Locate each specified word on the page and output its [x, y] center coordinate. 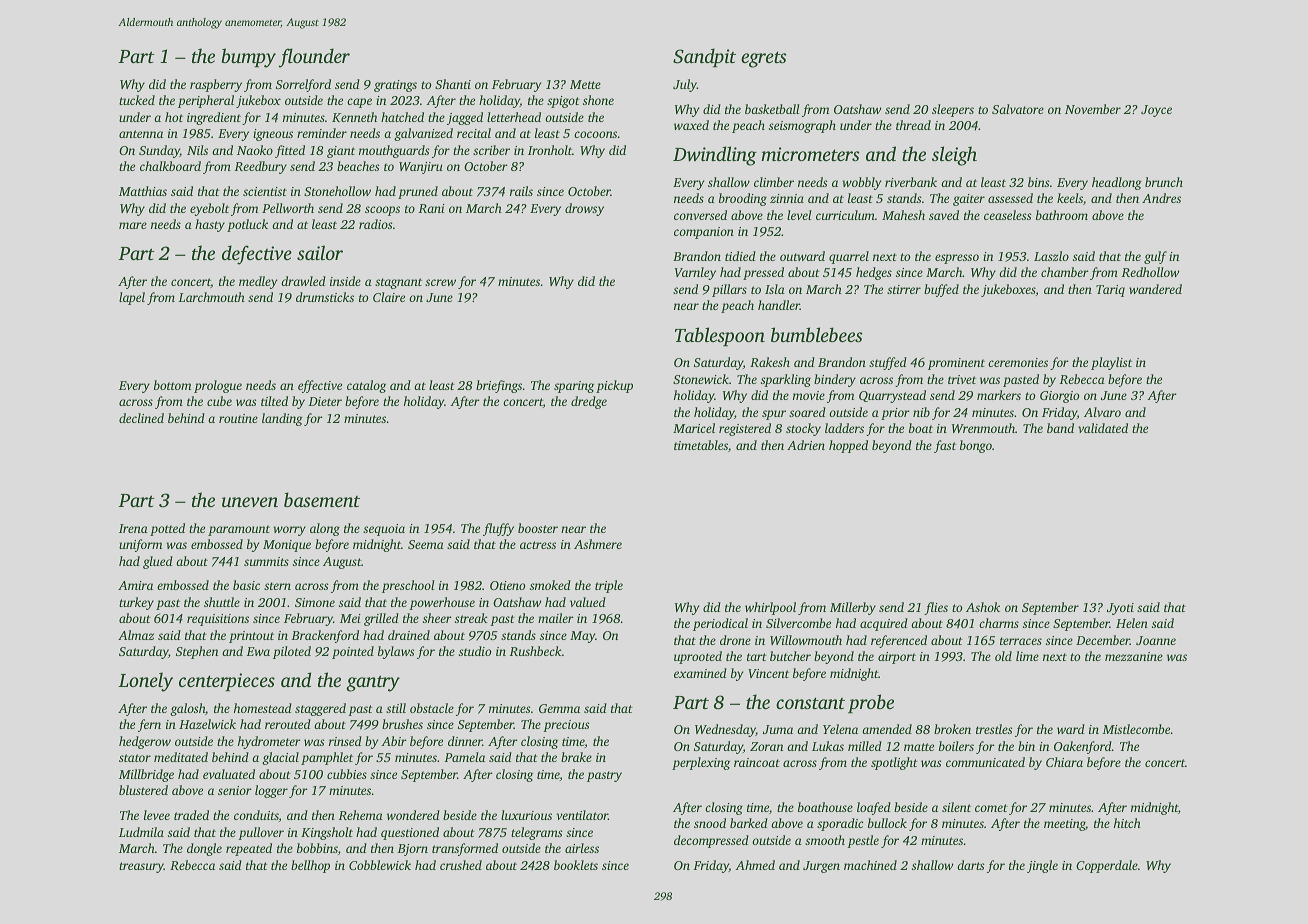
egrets [763, 59]
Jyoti [1120, 609]
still [396, 708]
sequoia [384, 530]
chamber [1065, 272]
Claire [389, 297]
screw [440, 282]
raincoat [757, 762]
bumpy [248, 58]
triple [609, 586]
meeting [1065, 825]
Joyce [1156, 111]
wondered [413, 815]
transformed [465, 849]
